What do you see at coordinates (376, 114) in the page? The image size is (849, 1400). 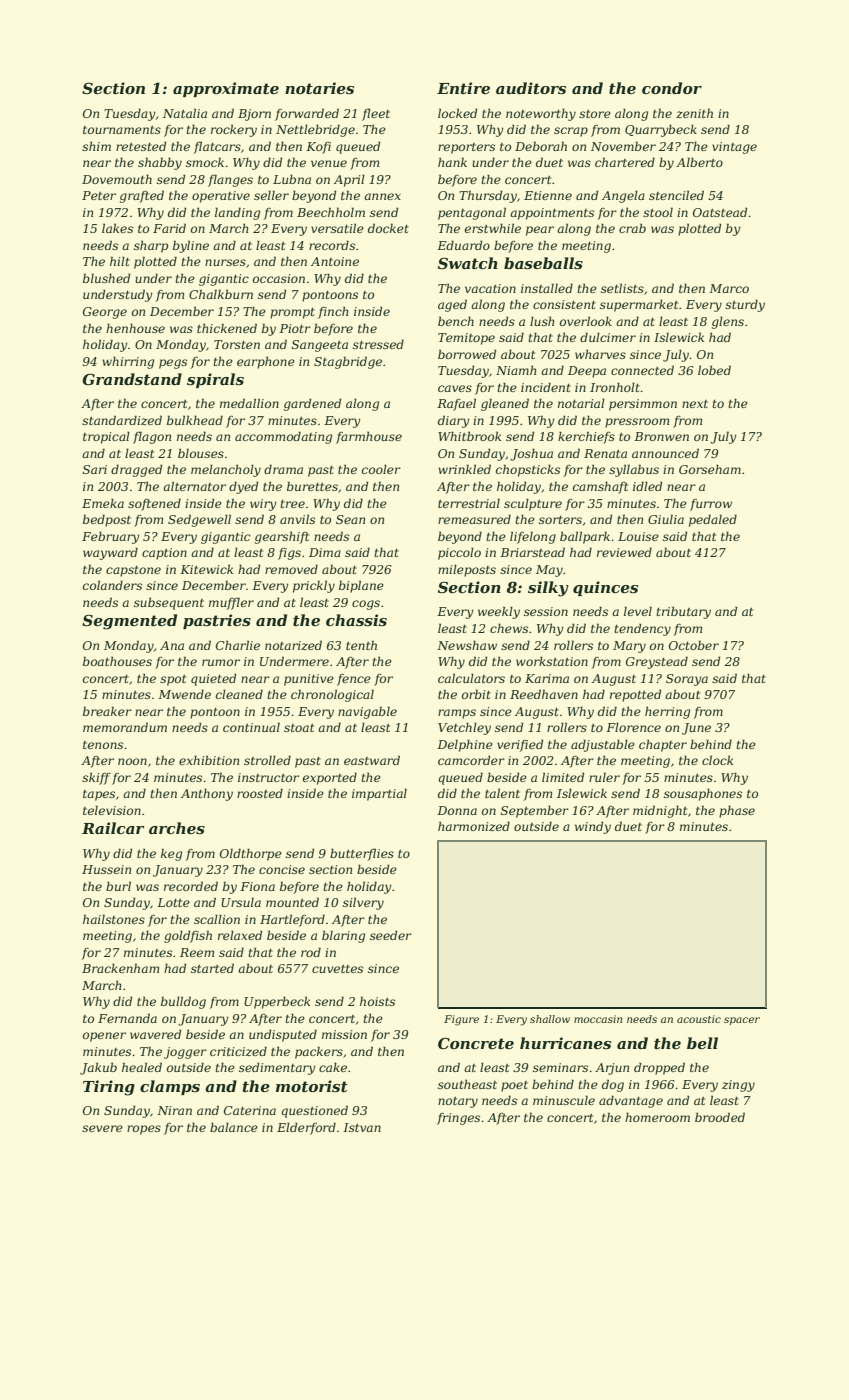 I see `fleet` at bounding box center [376, 114].
